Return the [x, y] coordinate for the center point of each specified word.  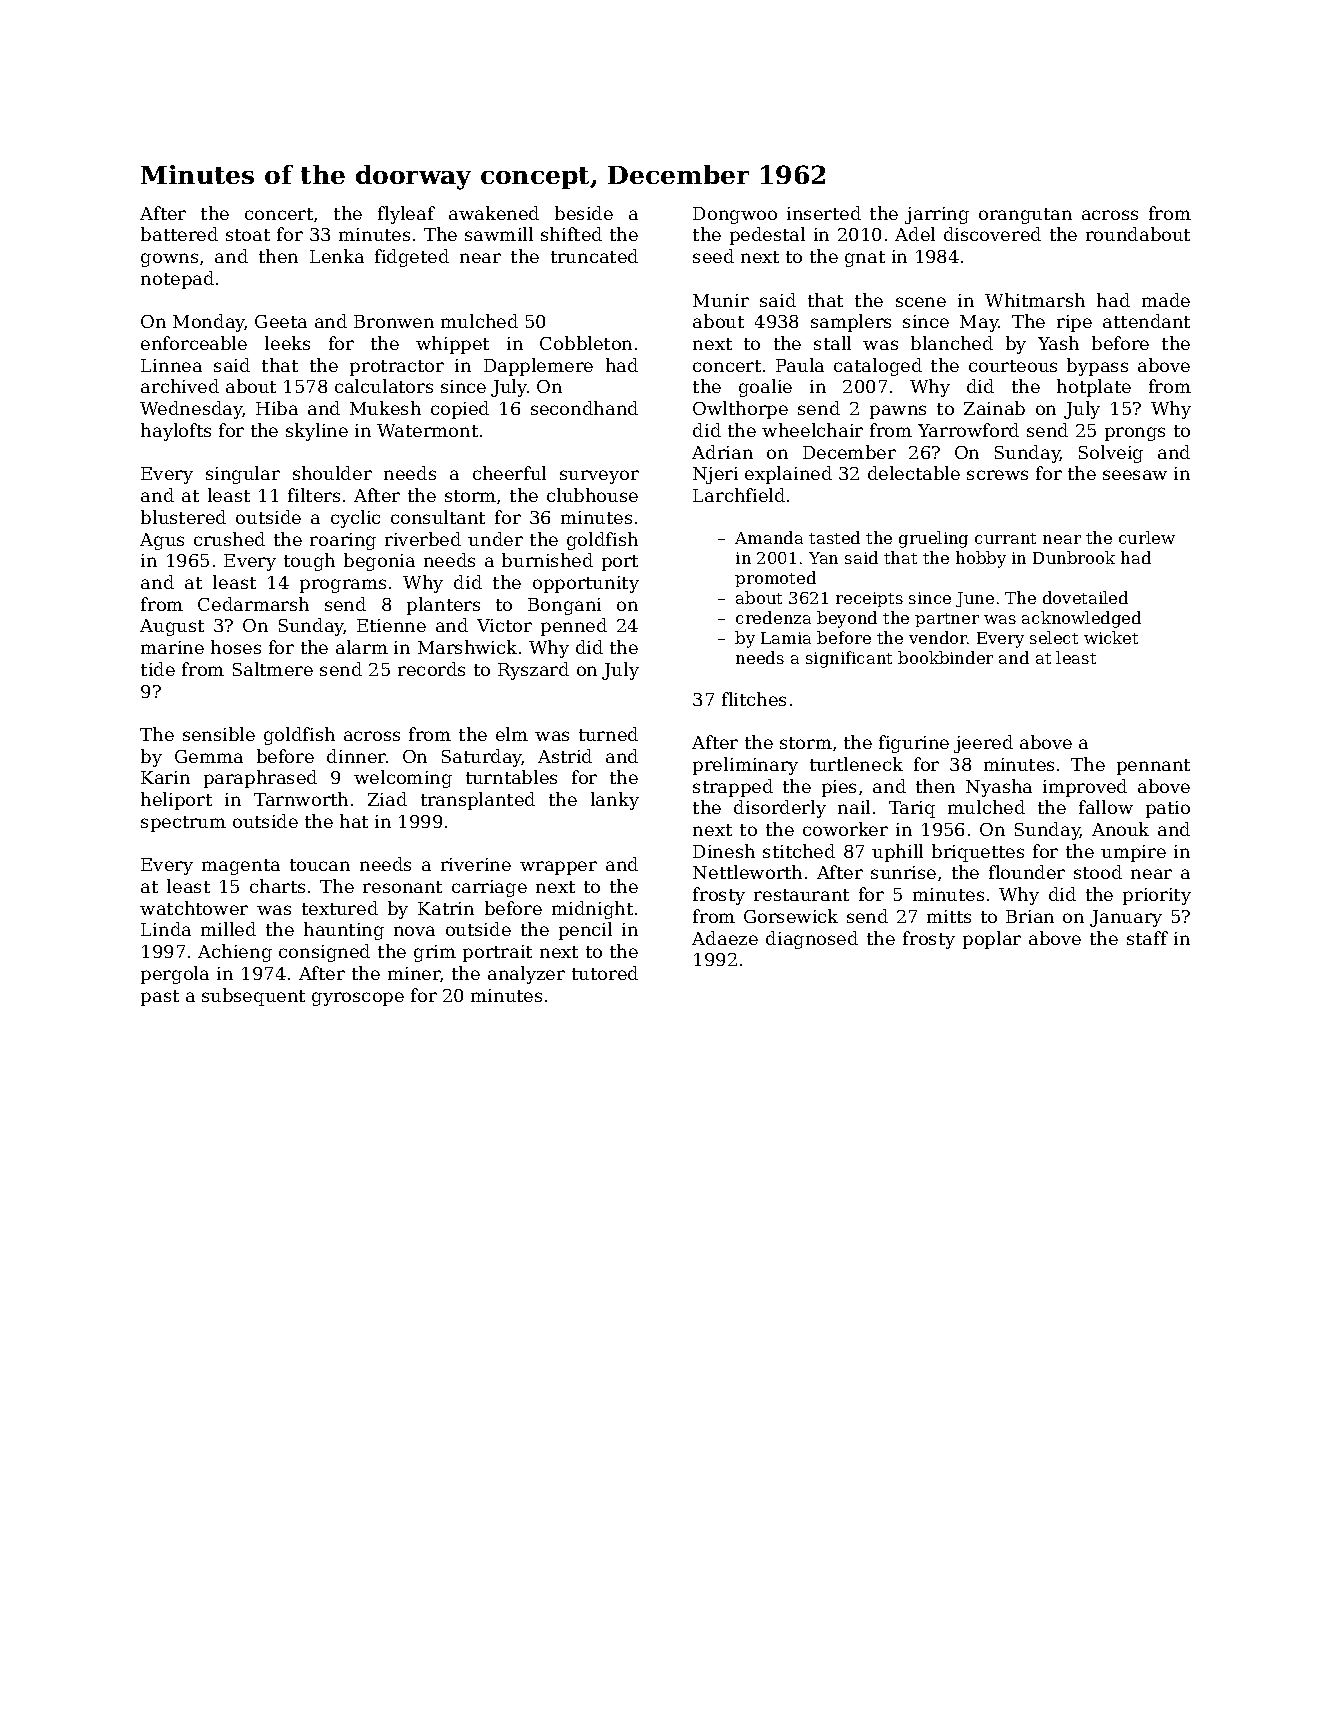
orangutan [1025, 216]
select [1054, 637]
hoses [236, 647]
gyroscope [358, 999]
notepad [177, 280]
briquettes [978, 853]
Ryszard [533, 671]
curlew [1147, 537]
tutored [605, 973]
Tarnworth [301, 799]
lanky [615, 801]
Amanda [769, 537]
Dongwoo [735, 215]
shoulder [332, 473]
